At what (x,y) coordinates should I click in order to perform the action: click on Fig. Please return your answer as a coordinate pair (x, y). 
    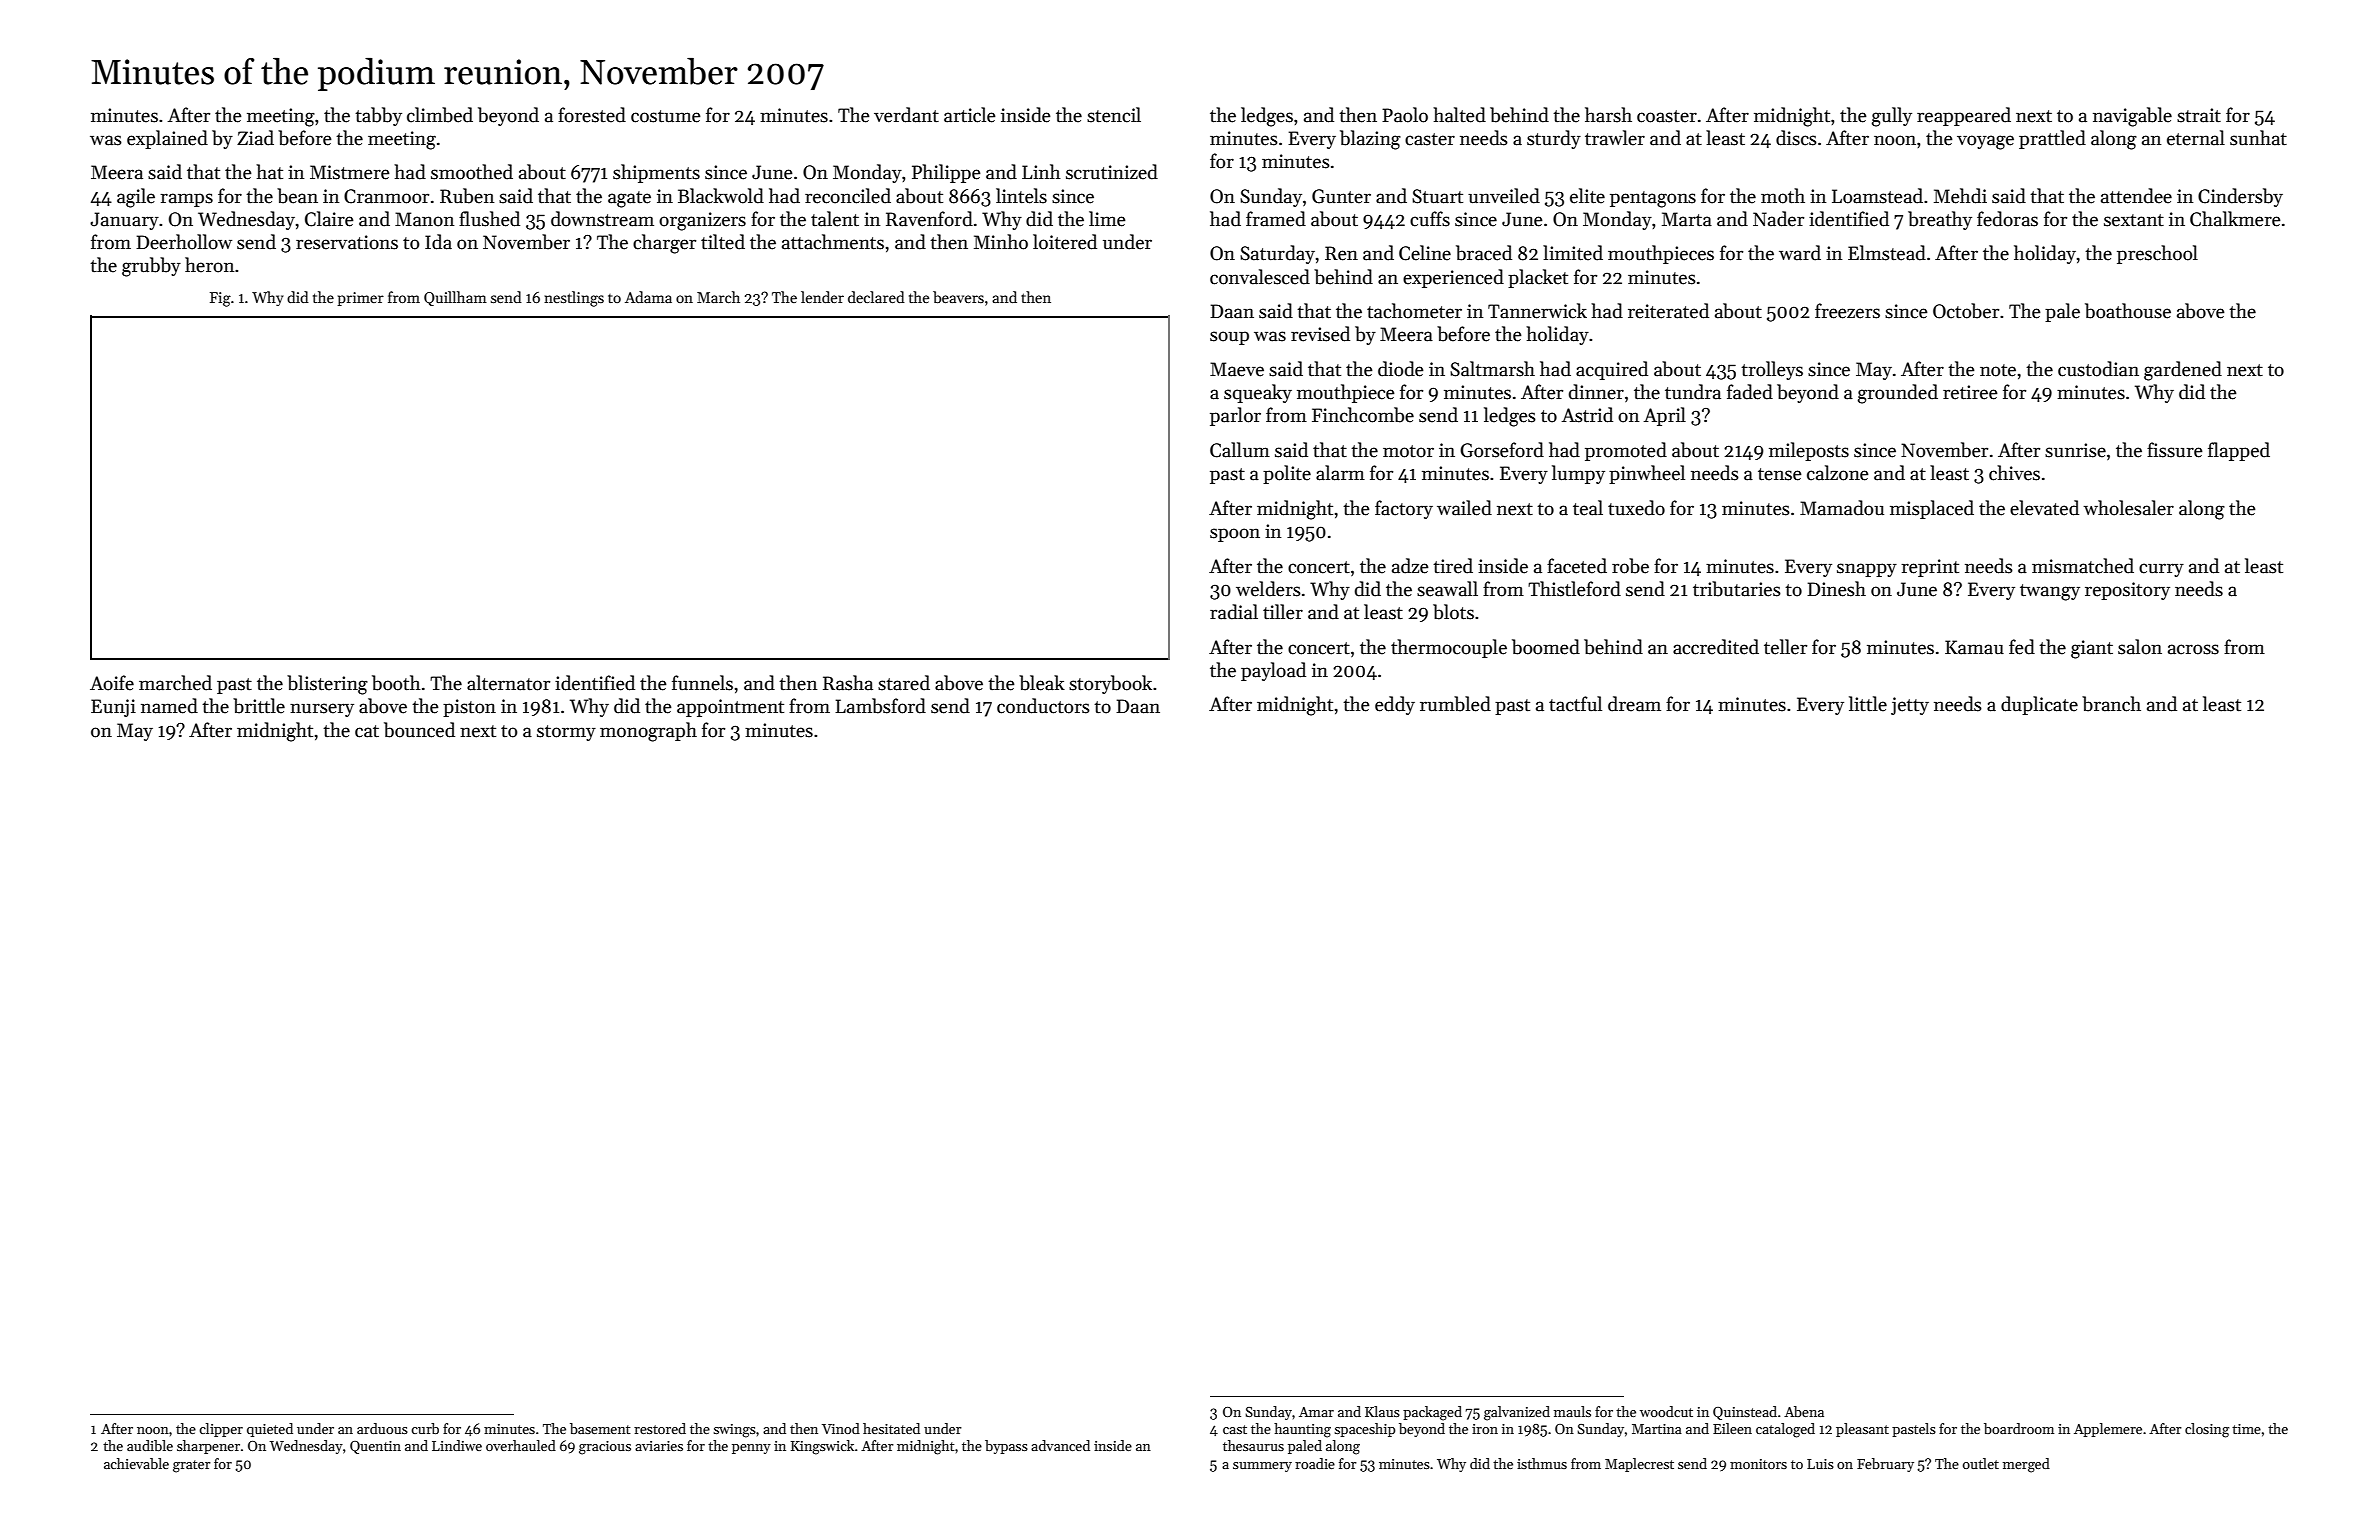
    Looking at the image, I should click on (220, 299).
